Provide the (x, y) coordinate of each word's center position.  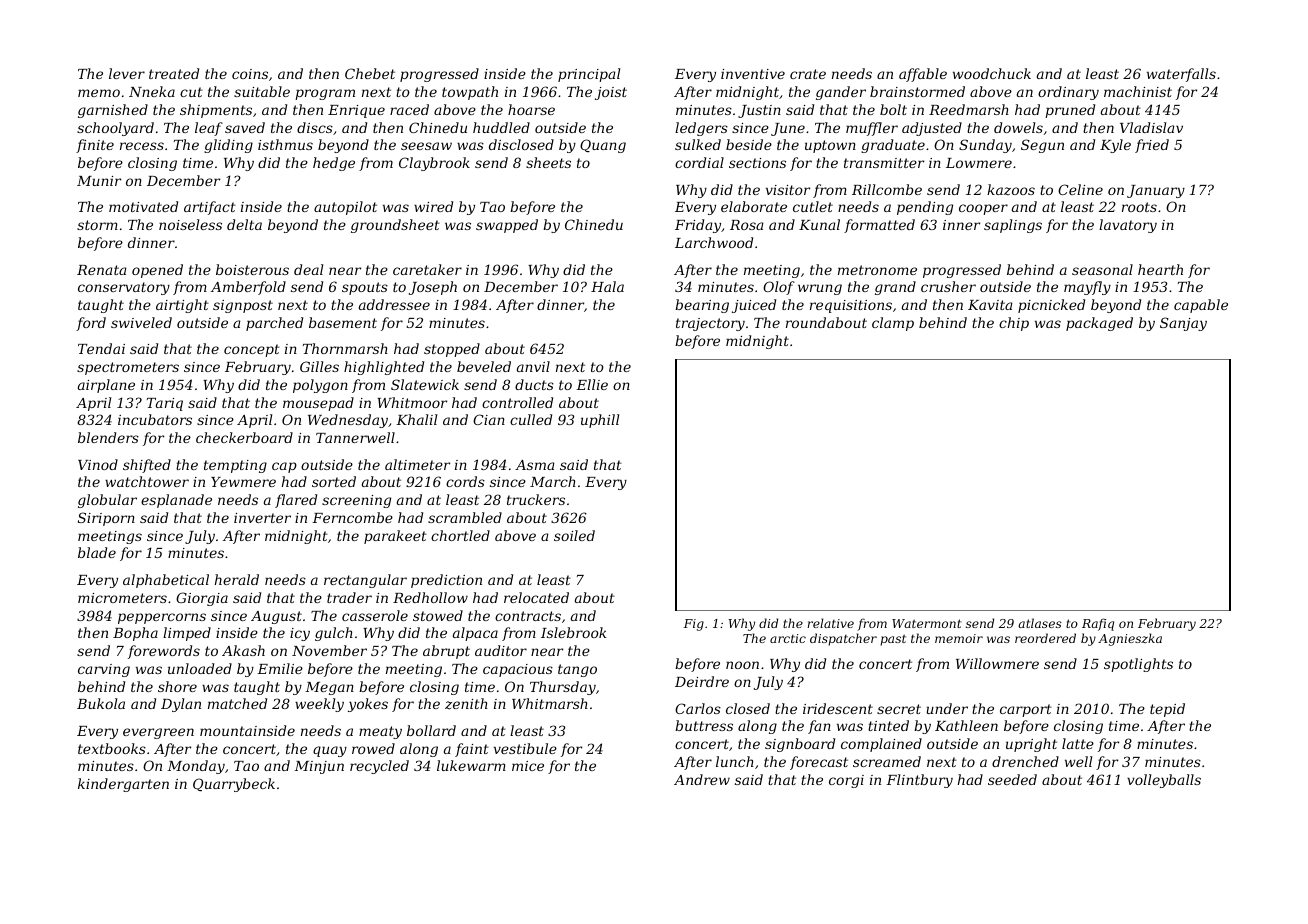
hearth (1160, 269)
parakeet (395, 537)
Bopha (135, 634)
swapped (507, 226)
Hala (607, 286)
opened (157, 271)
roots (1139, 207)
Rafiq (1098, 624)
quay (330, 751)
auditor (501, 650)
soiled (574, 535)
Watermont (927, 623)
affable (923, 75)
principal (589, 75)
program (325, 94)
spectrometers (128, 368)
